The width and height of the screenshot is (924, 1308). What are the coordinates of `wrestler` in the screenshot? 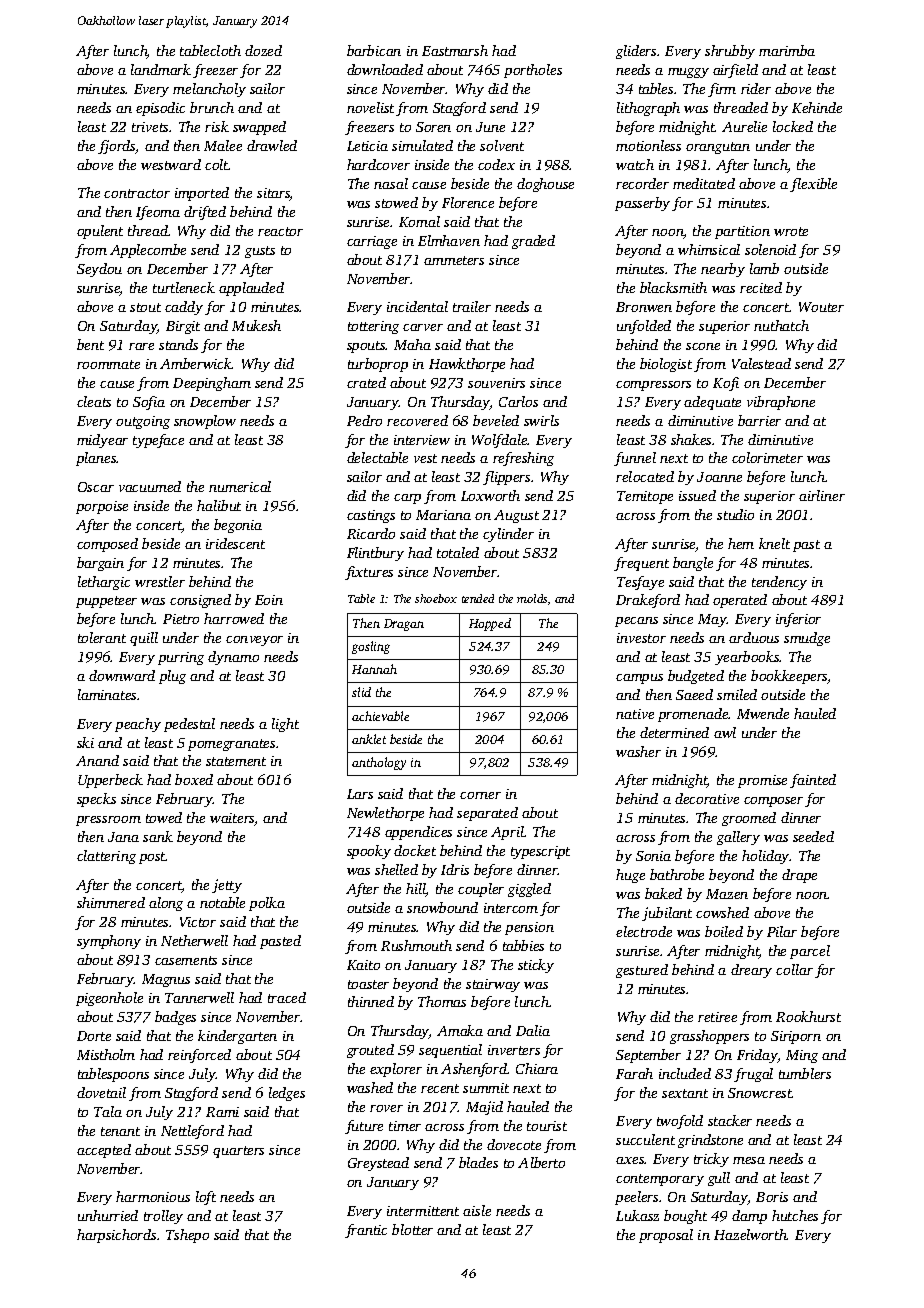 It's located at (160, 581).
